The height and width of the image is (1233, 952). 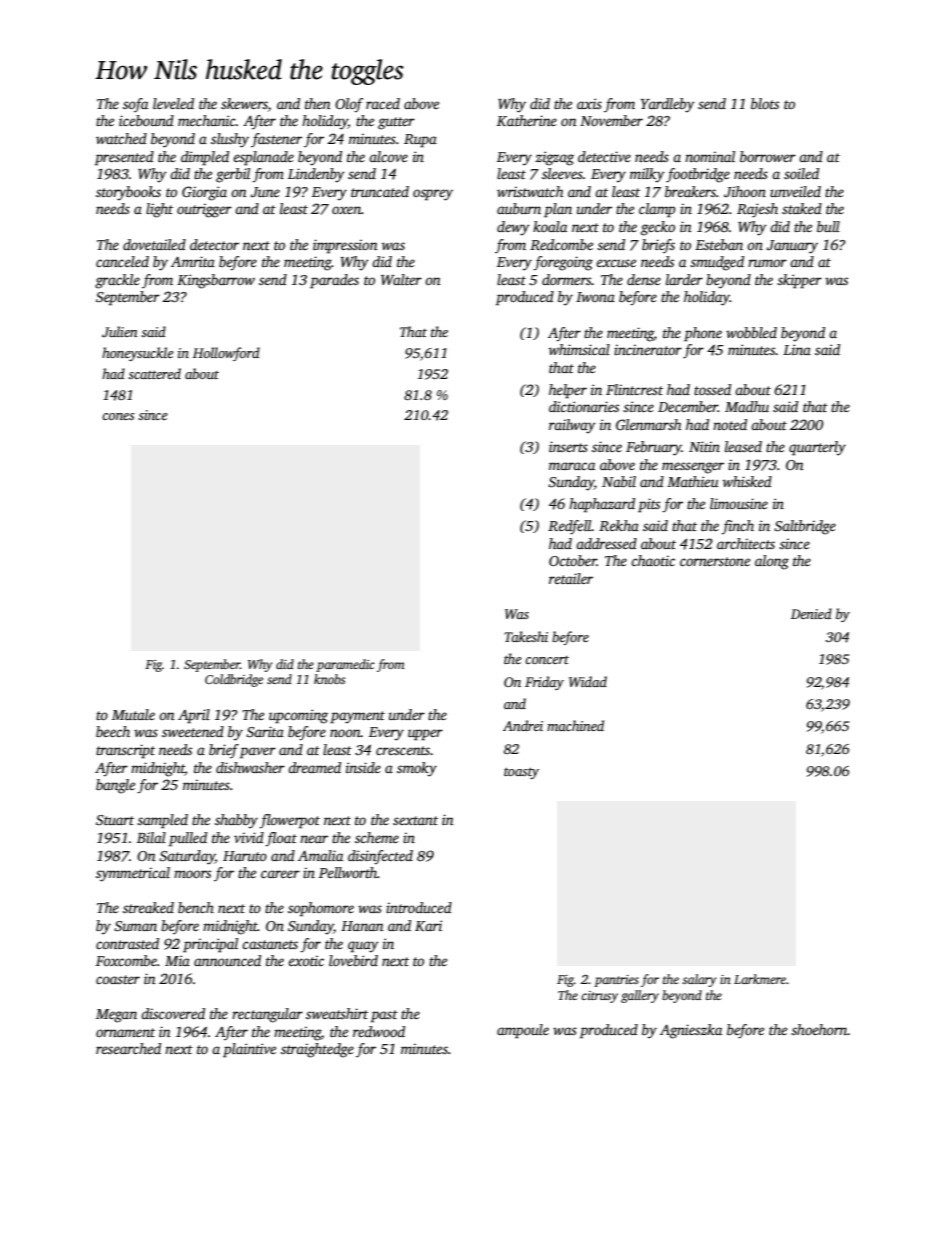 I want to click on Takeshi, so click(x=526, y=636).
